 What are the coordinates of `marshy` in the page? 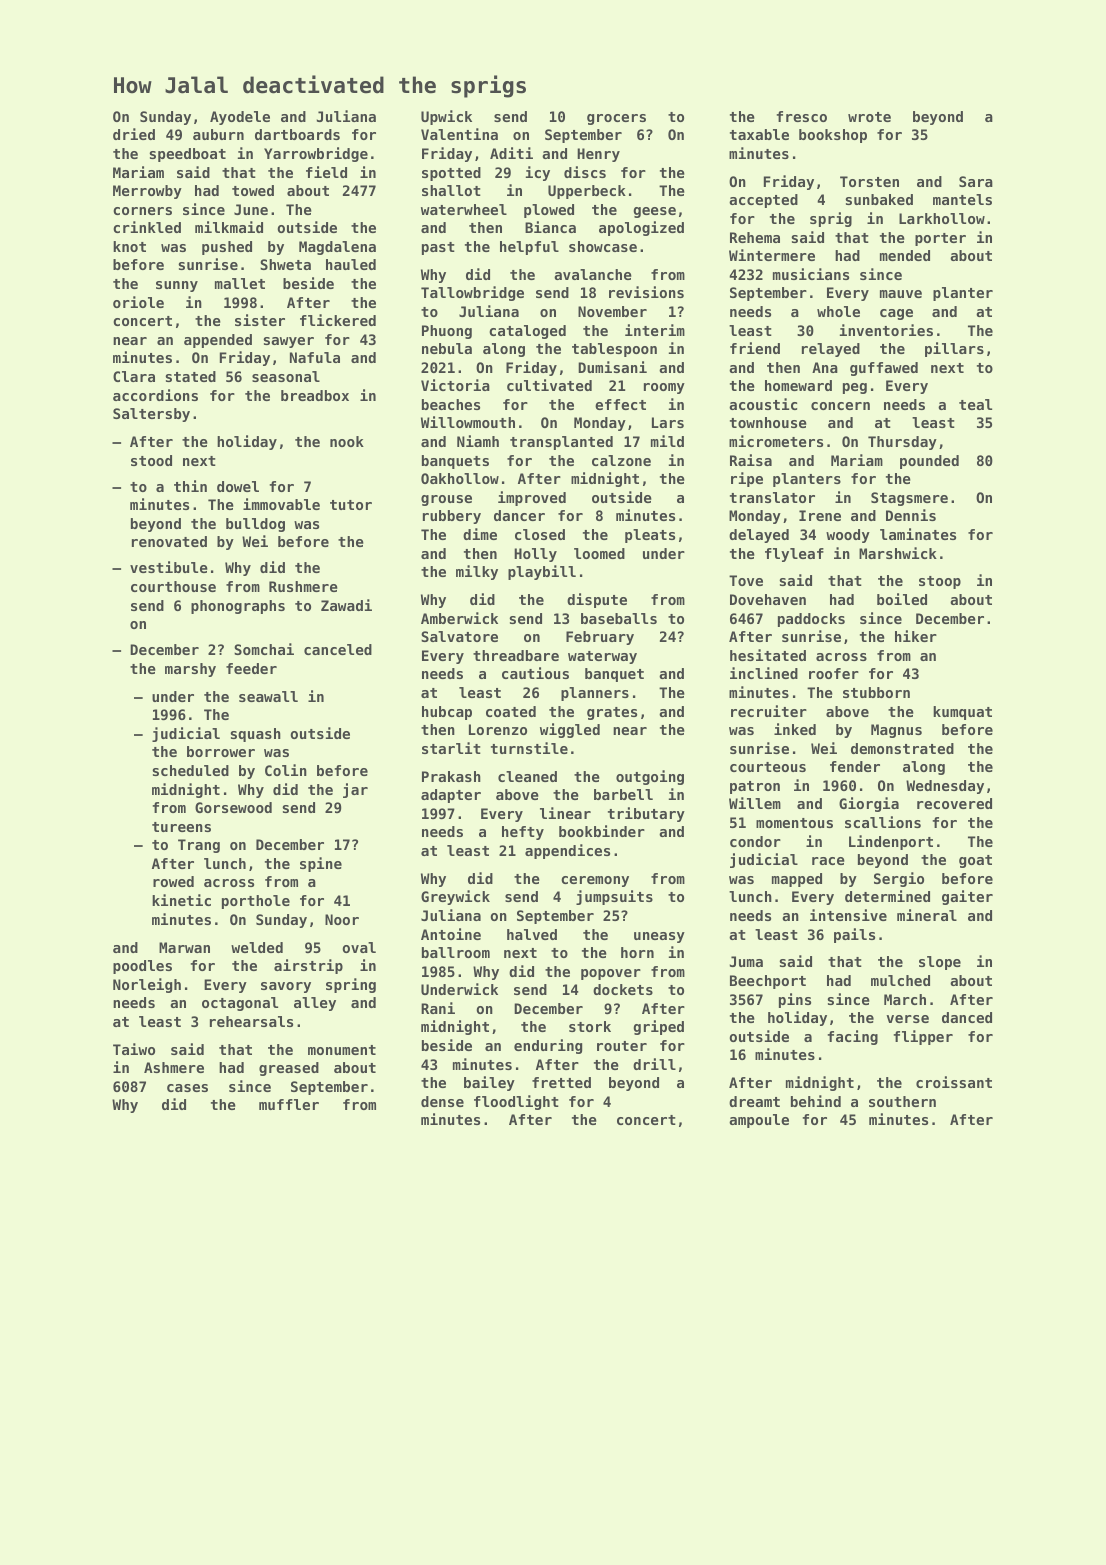 It's located at (190, 670).
